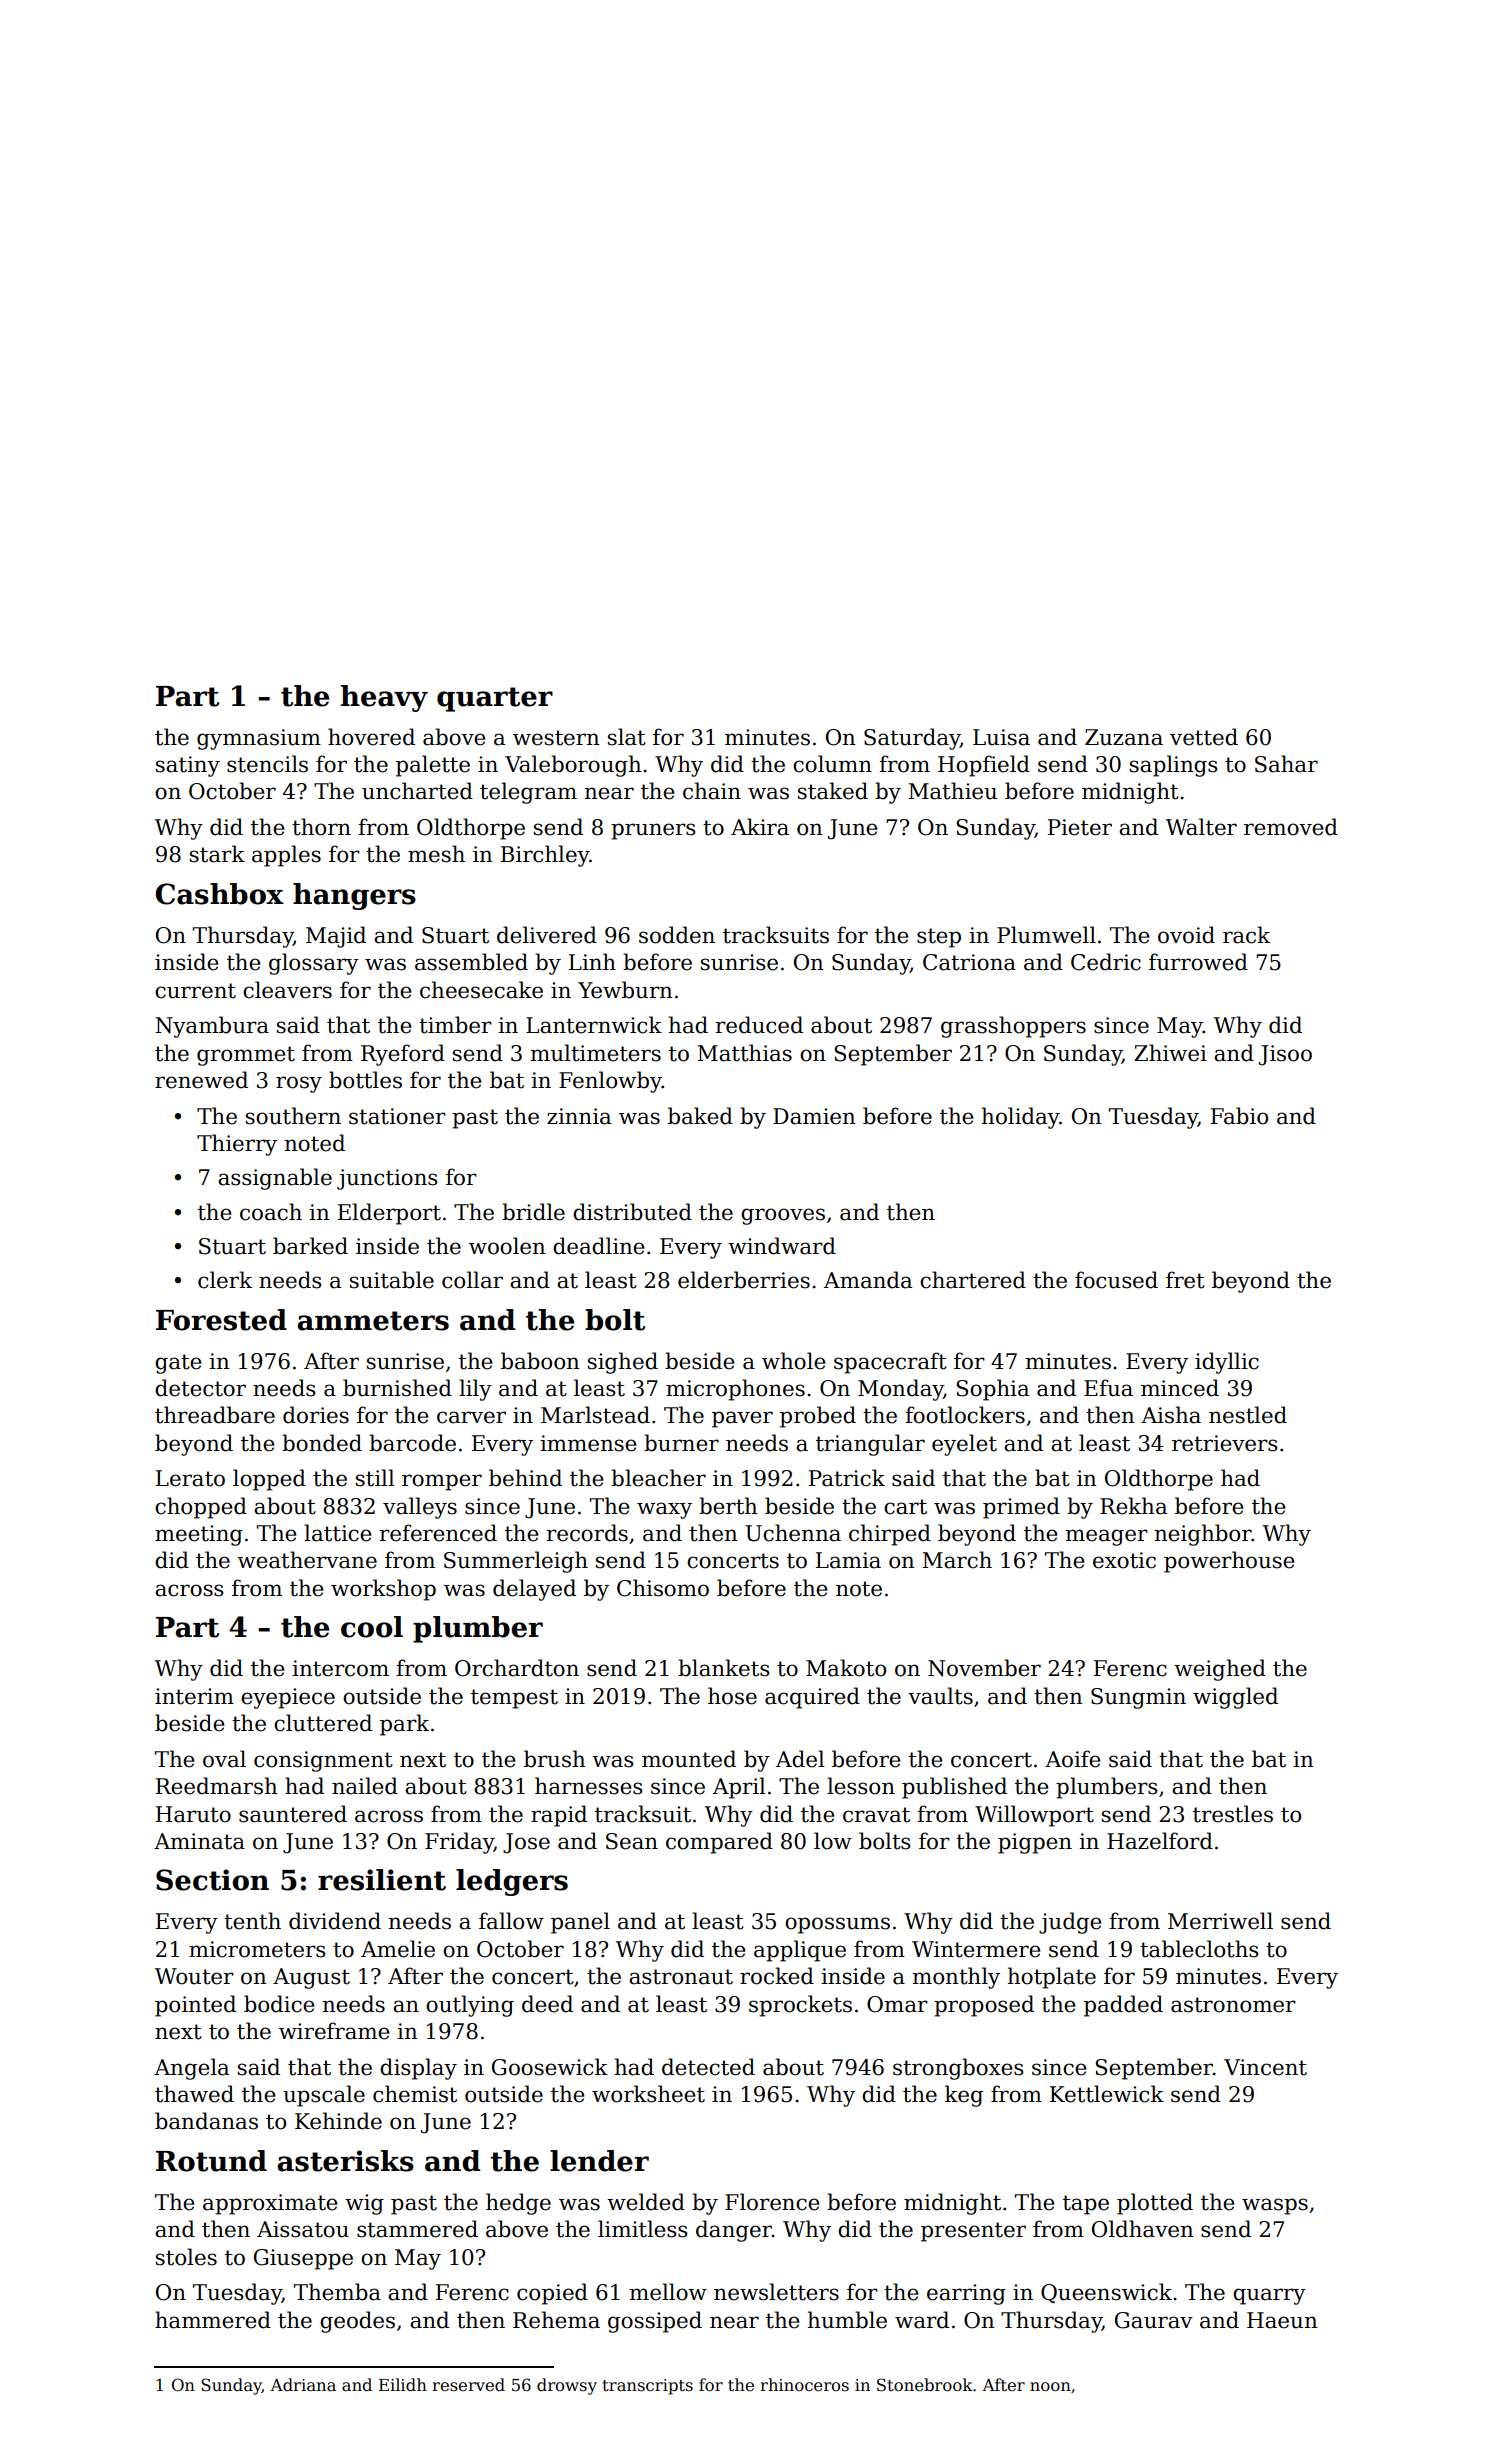 The height and width of the screenshot is (2464, 1496). I want to click on Saturday, so click(912, 739).
